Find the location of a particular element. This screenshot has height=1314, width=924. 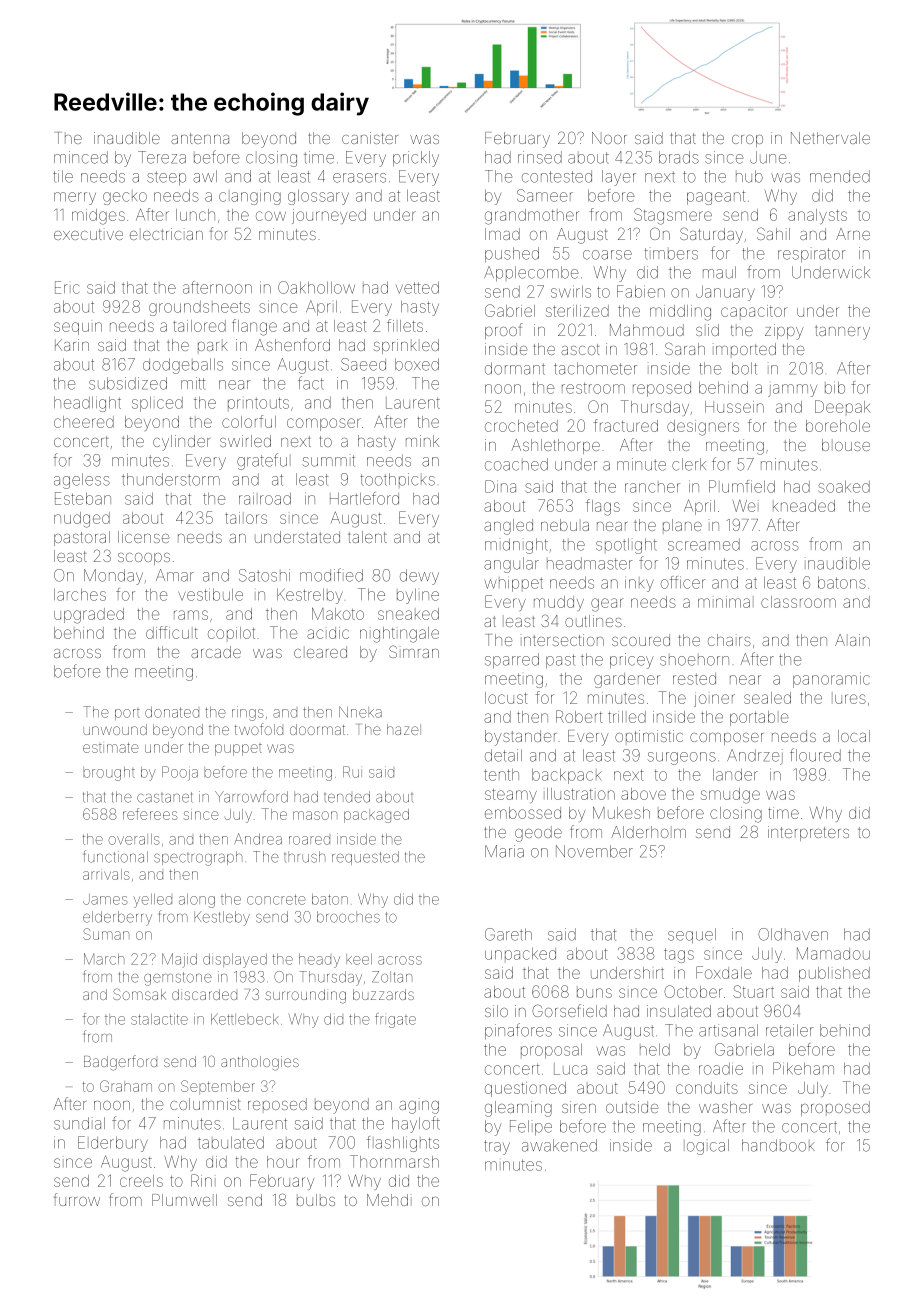

Alain is located at coordinates (852, 640).
